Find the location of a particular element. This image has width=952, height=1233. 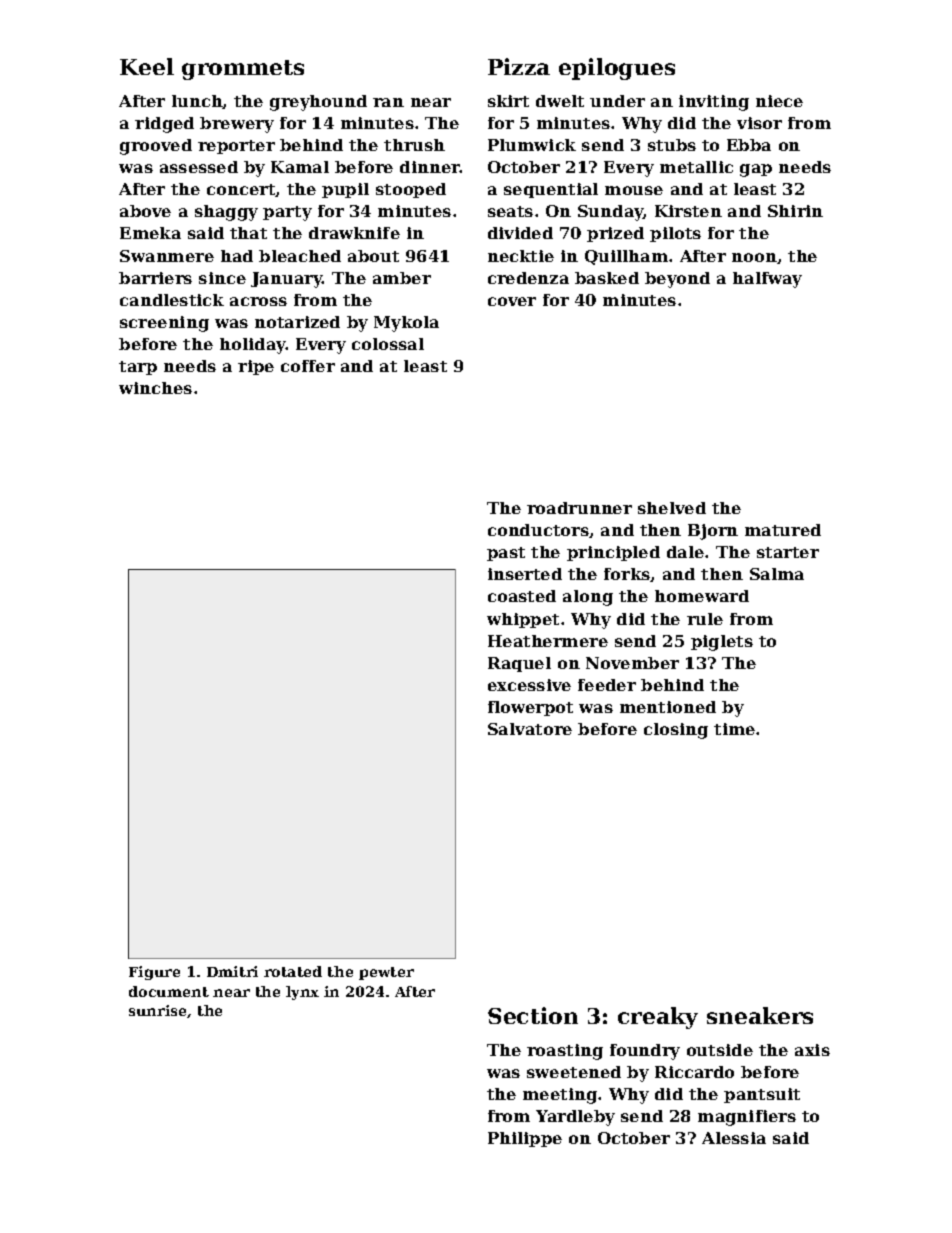

creaky is located at coordinates (658, 1018).
